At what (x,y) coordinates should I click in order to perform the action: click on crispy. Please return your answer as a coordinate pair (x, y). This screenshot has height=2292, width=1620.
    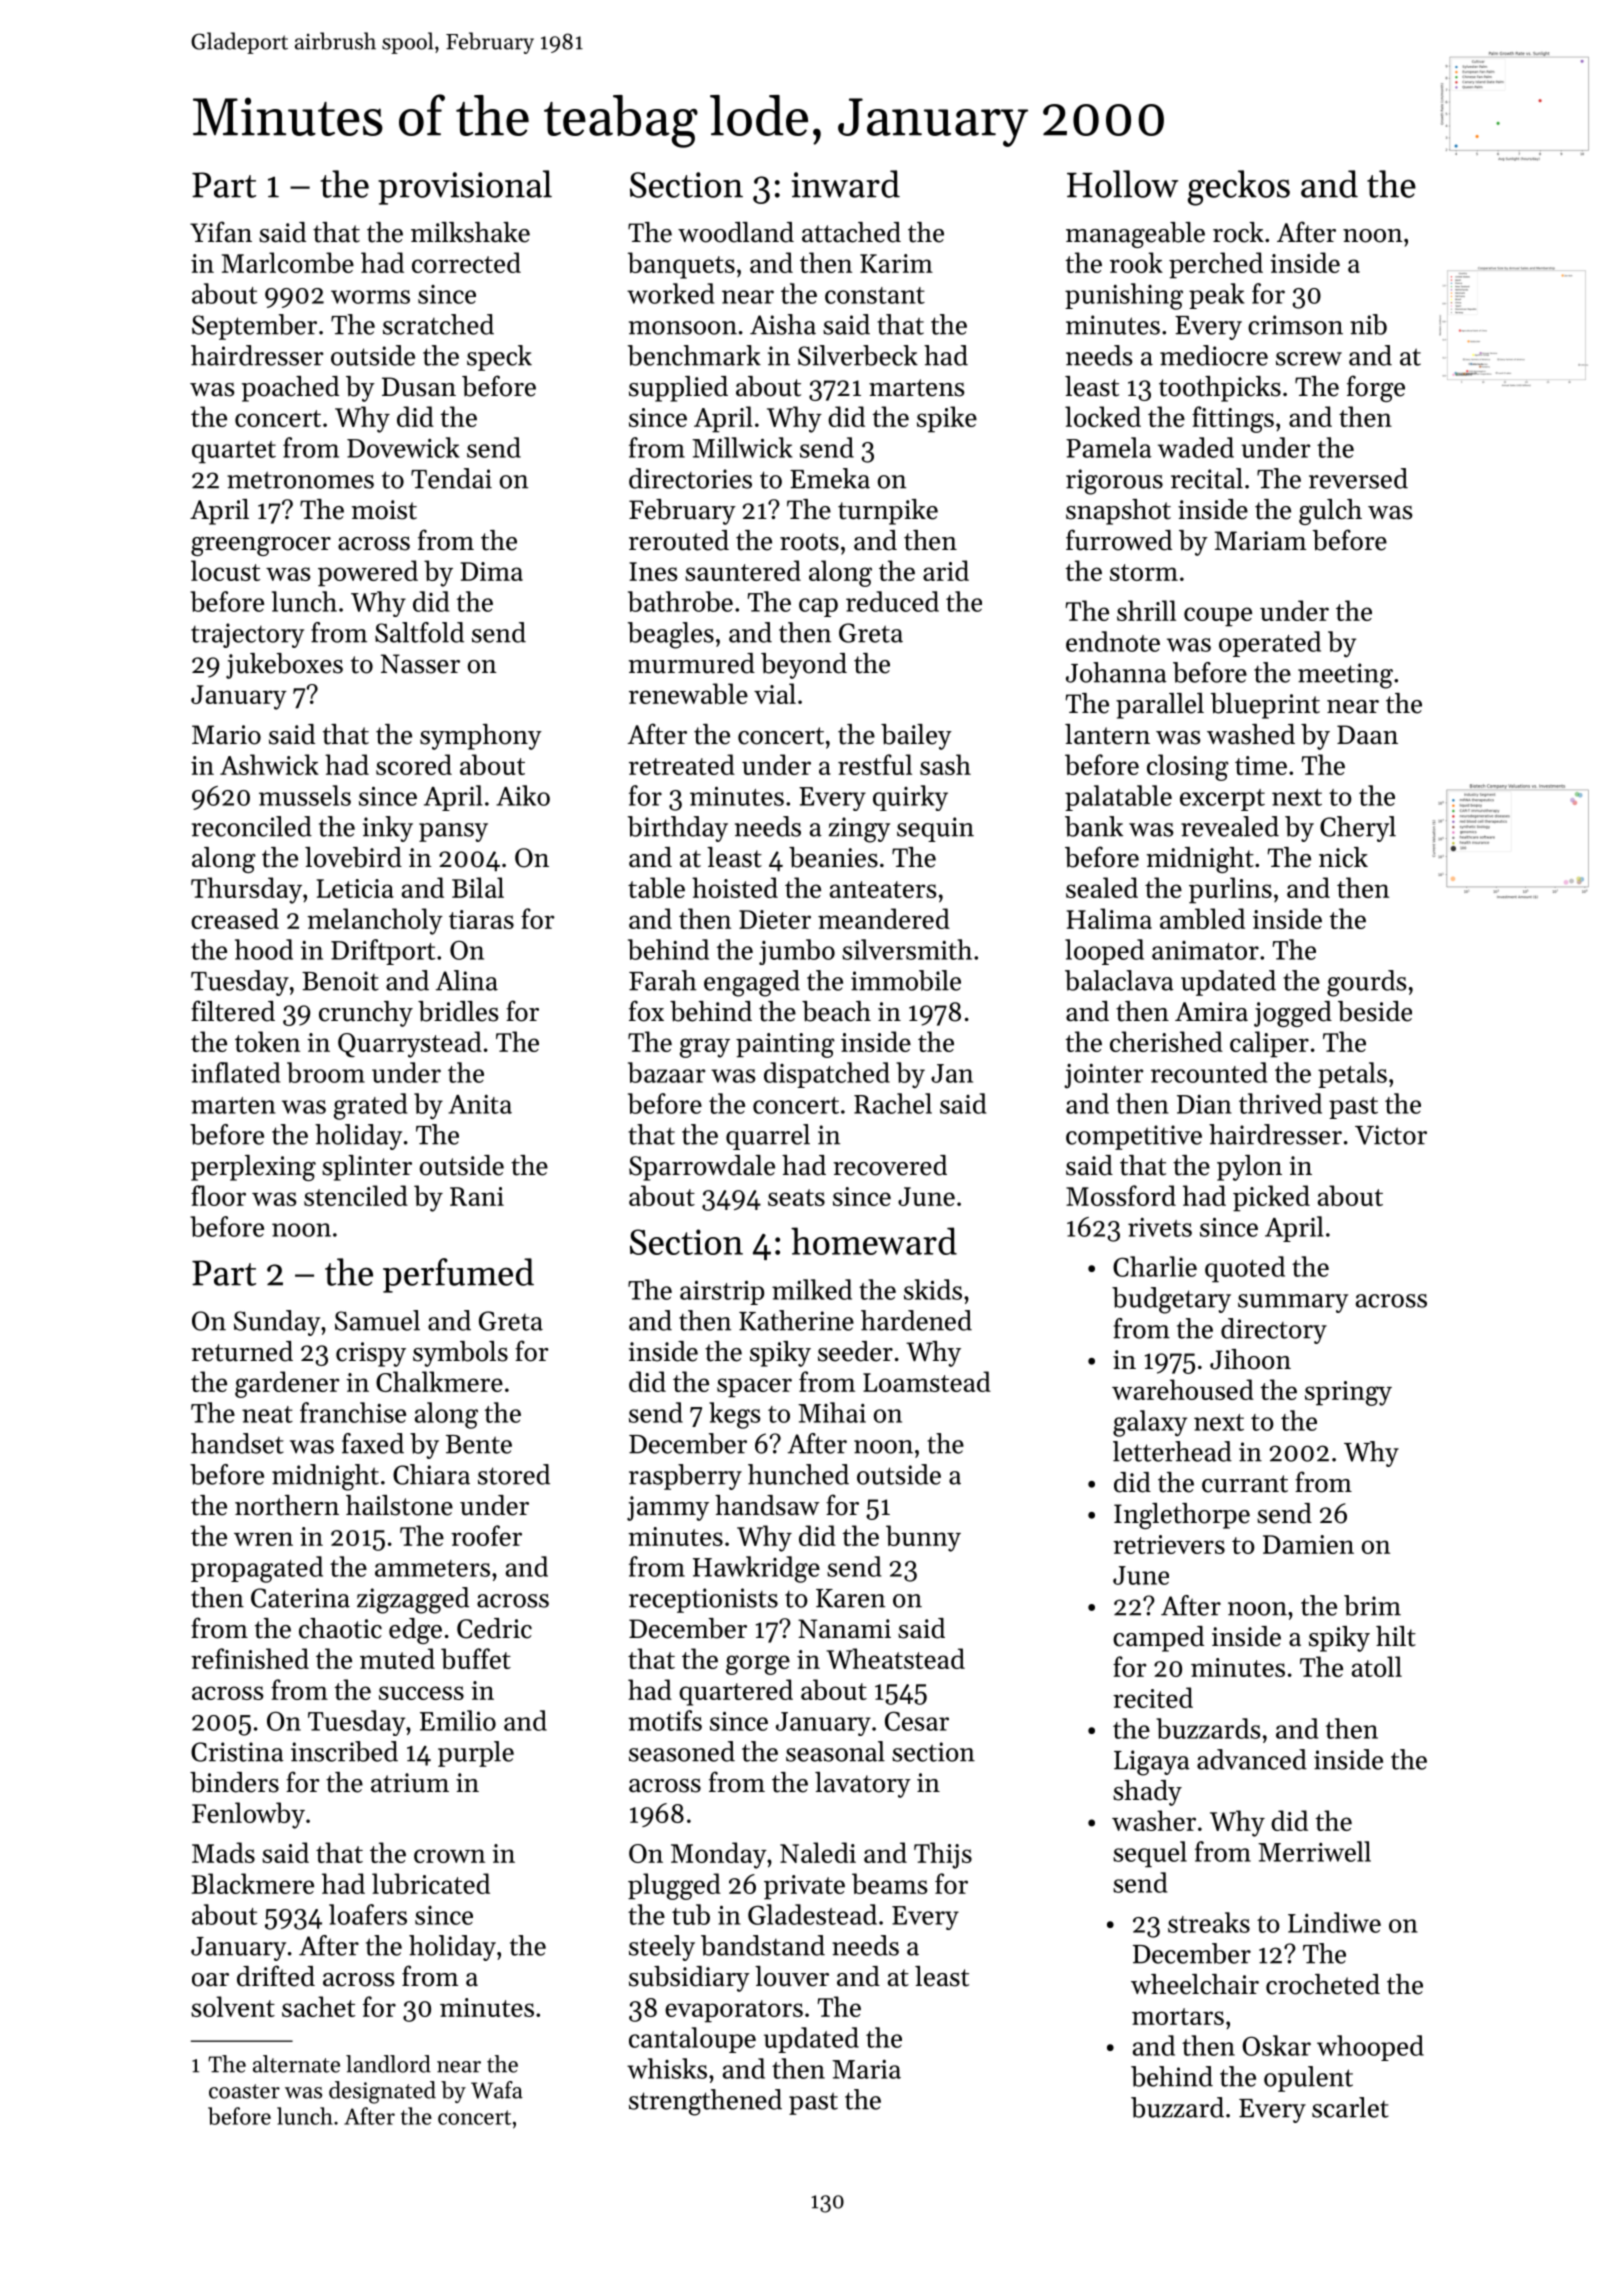
    Looking at the image, I should click on (371, 1354).
